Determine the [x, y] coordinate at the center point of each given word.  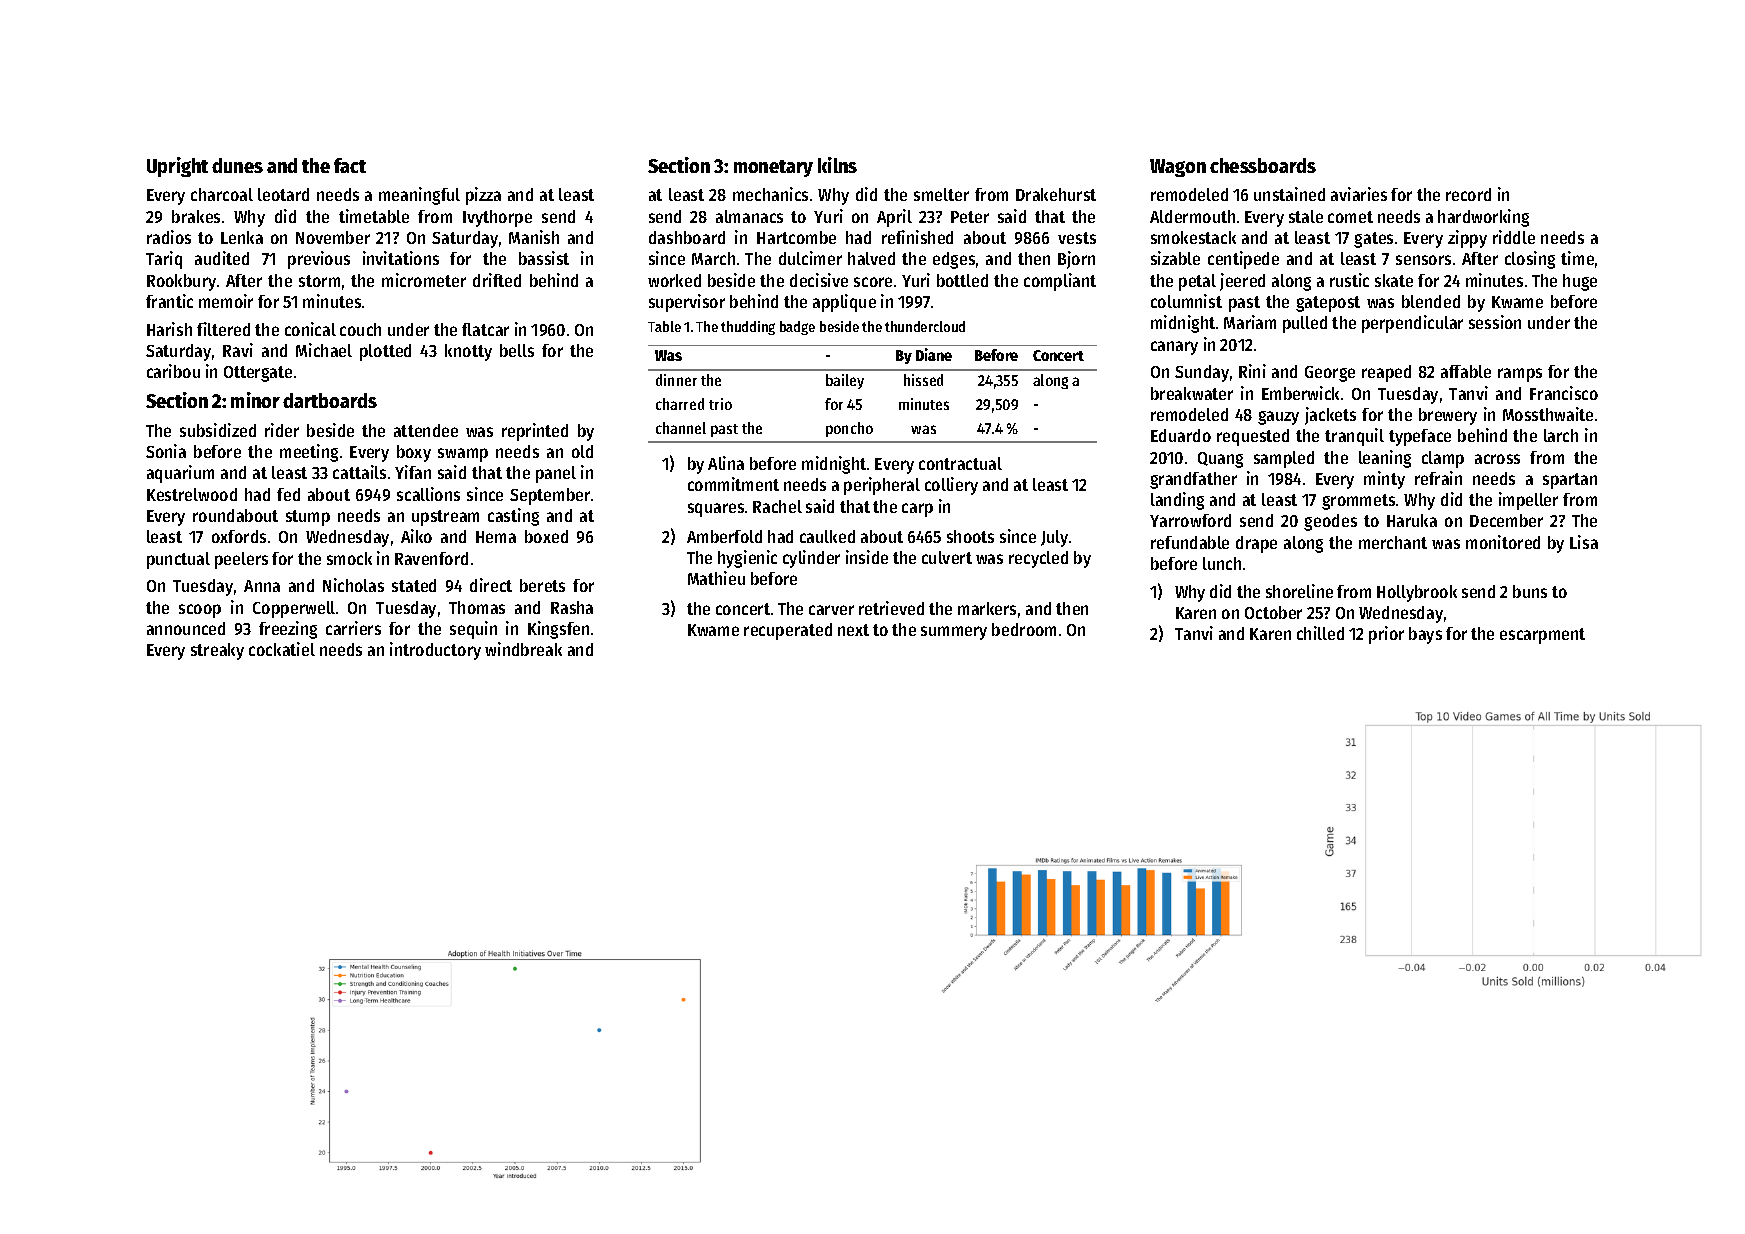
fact [350, 165]
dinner [676, 380]
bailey [845, 381]
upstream [445, 518]
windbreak [523, 649]
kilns [837, 165]
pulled [1305, 324]
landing [1177, 501]
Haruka [1412, 520]
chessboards [1263, 165]
